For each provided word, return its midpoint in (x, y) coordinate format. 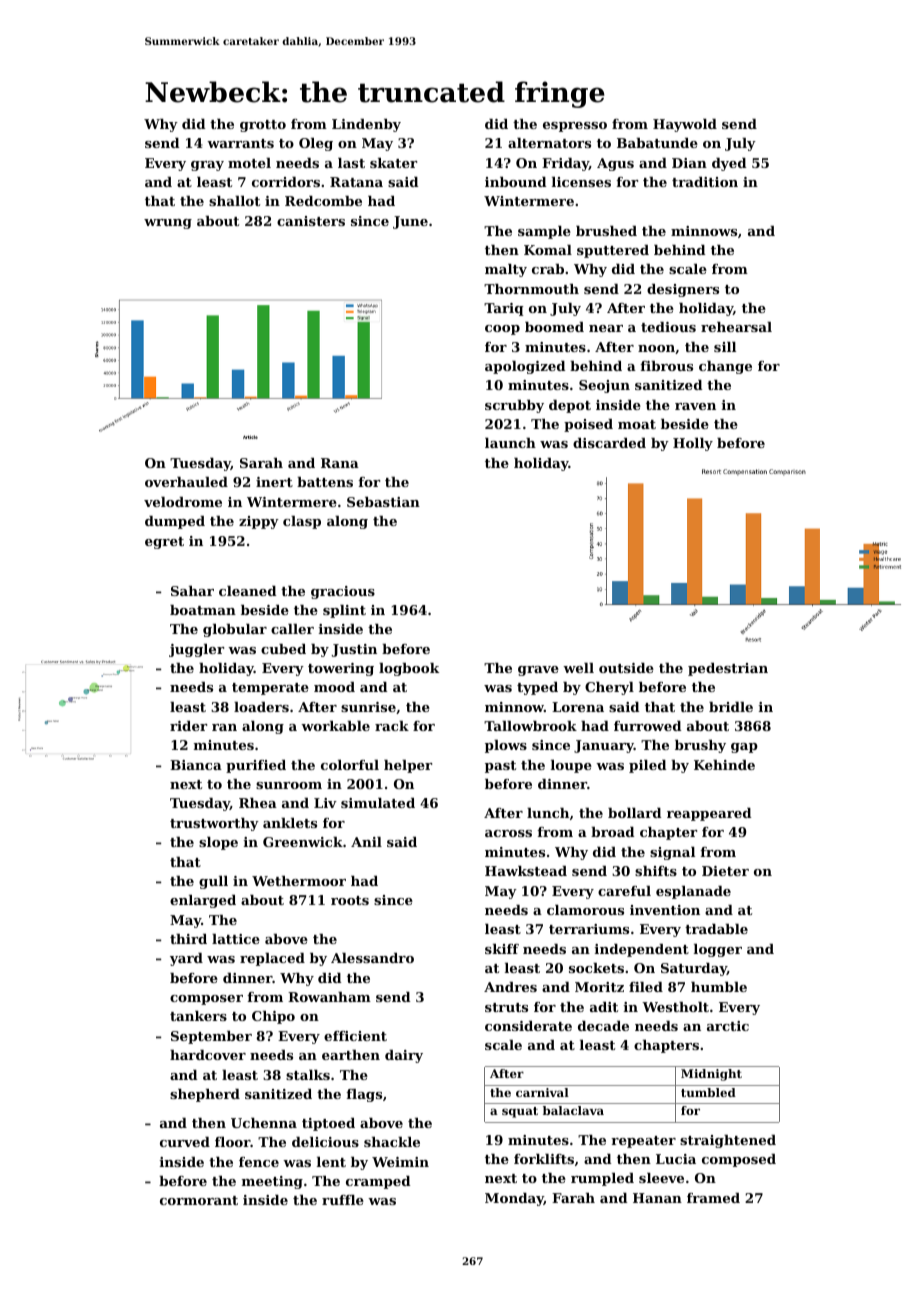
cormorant (199, 1200)
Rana (340, 463)
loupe (571, 766)
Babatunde (657, 143)
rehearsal (736, 327)
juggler (196, 650)
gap (744, 748)
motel (249, 163)
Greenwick (303, 842)
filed (646, 987)
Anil (366, 842)
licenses (581, 182)
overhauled (186, 482)
